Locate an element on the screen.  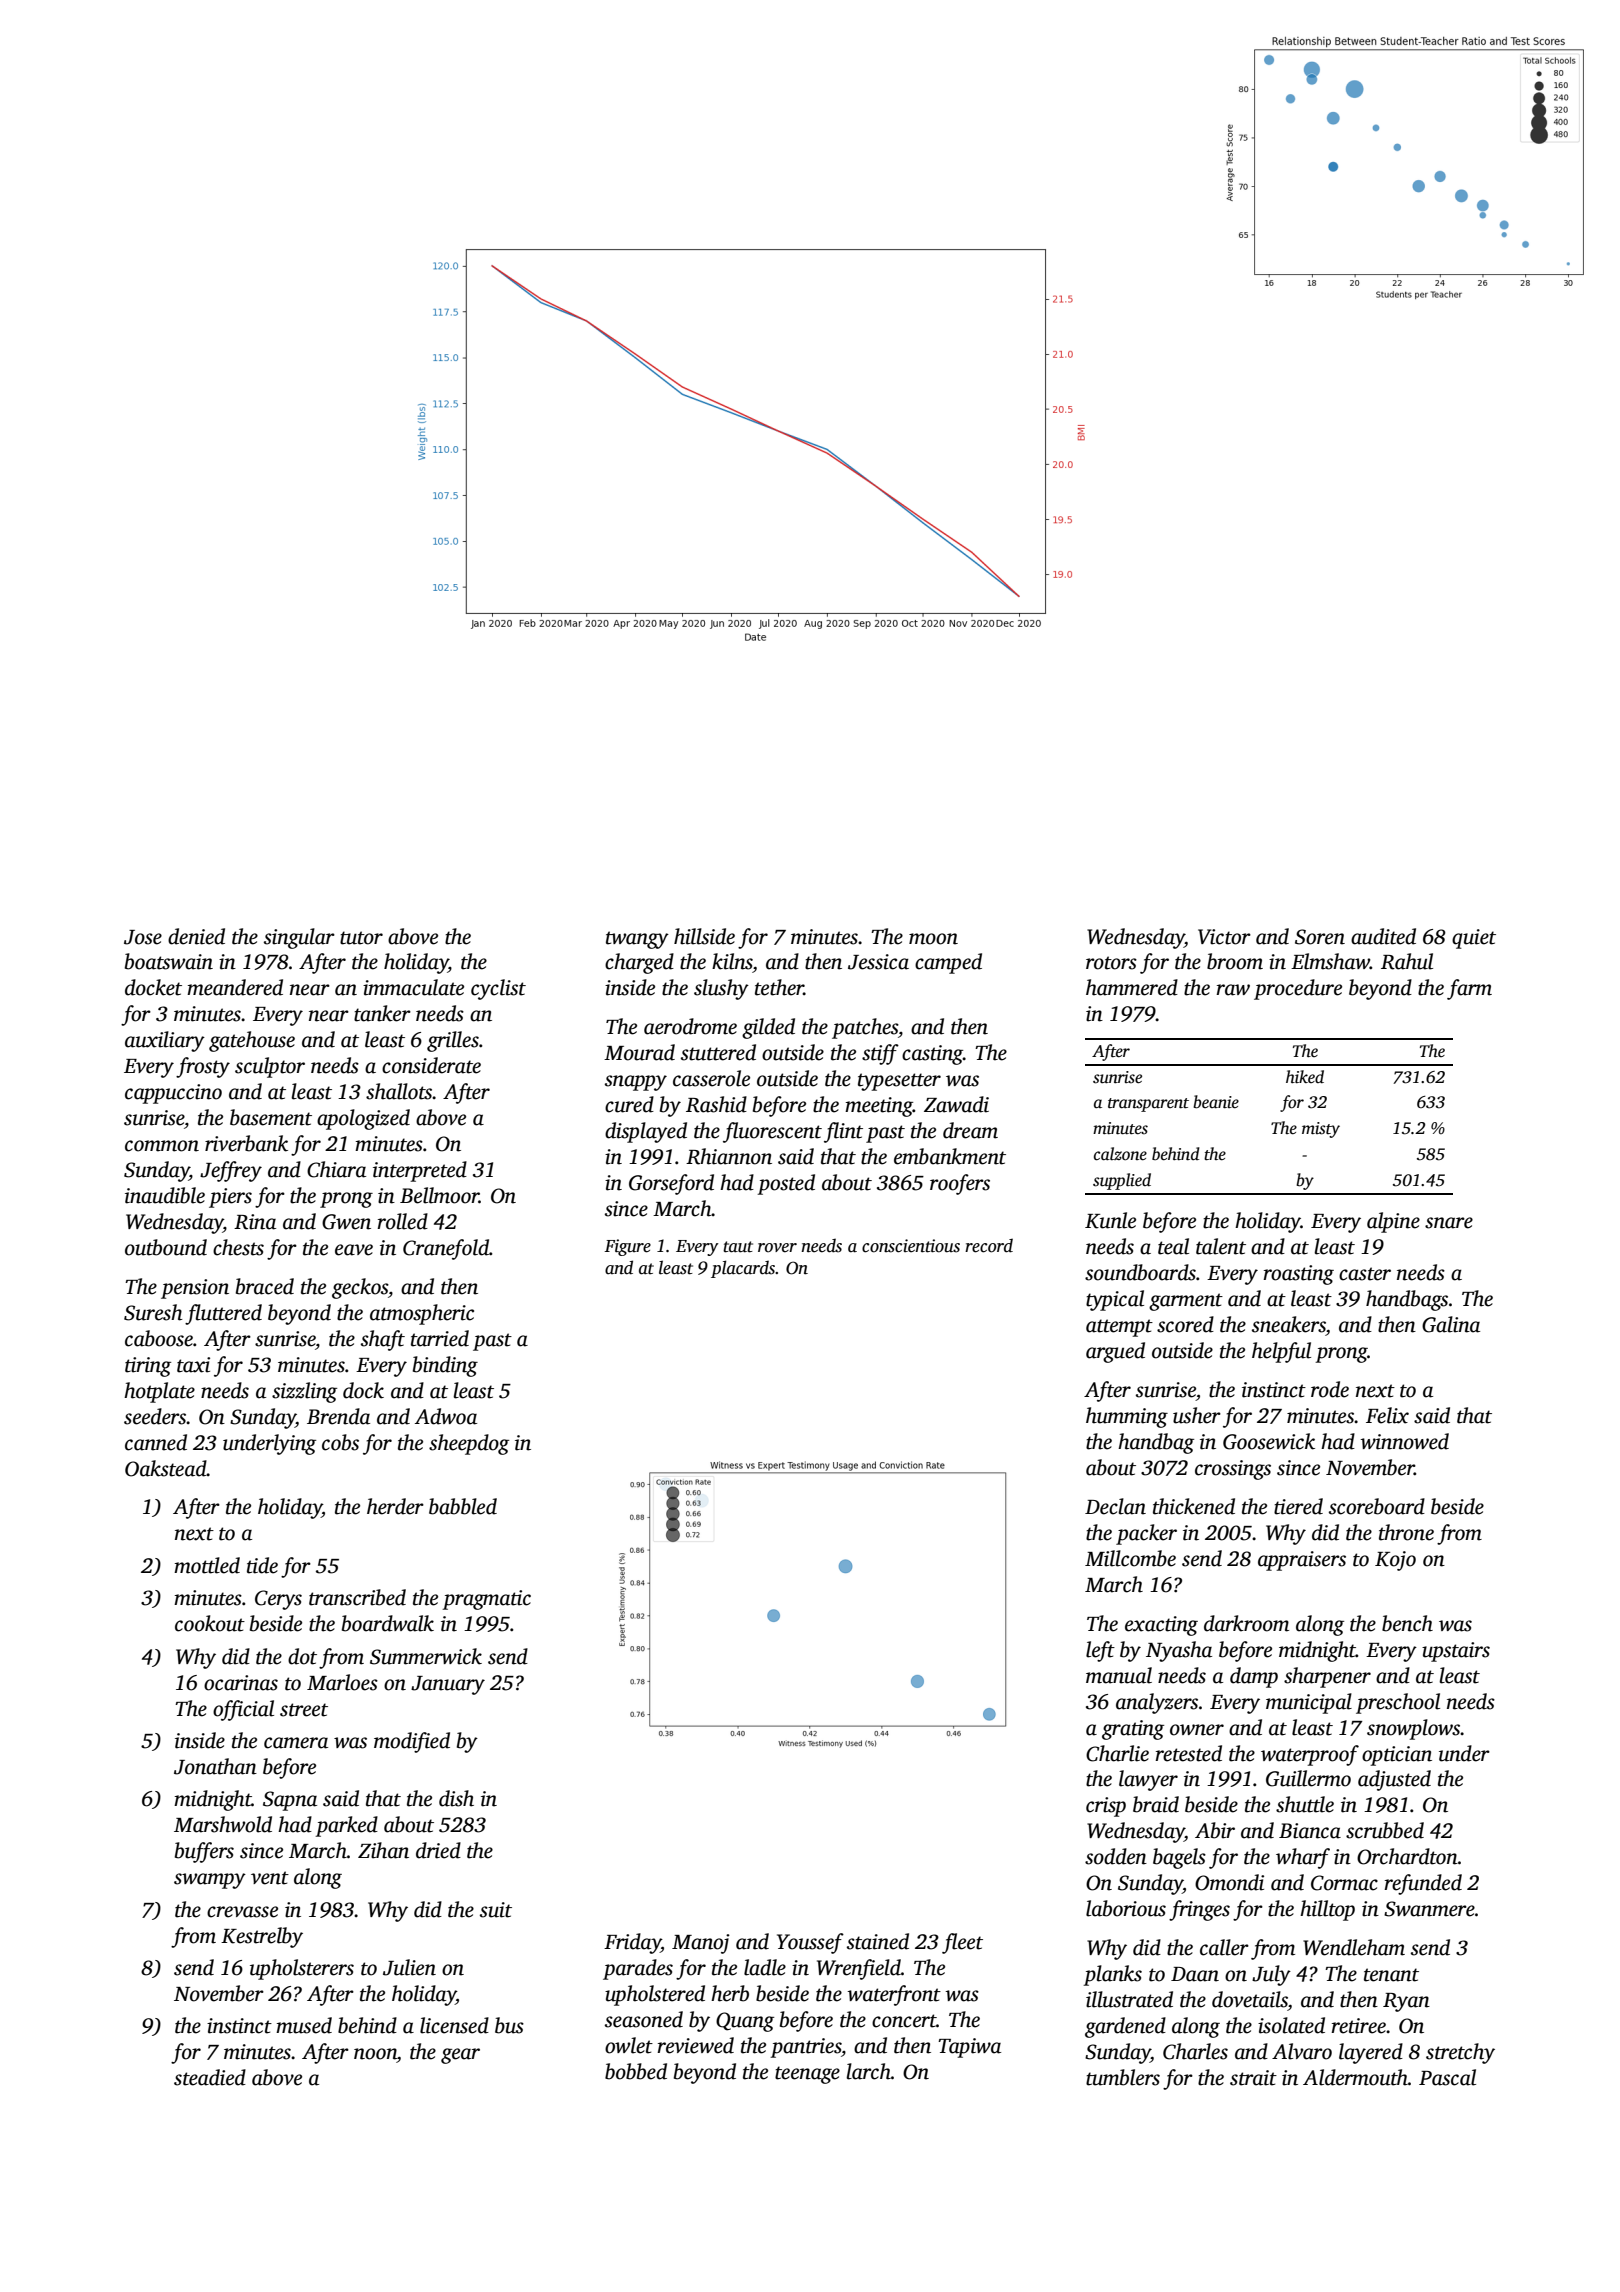
snowplows is located at coordinates (1414, 1729).
